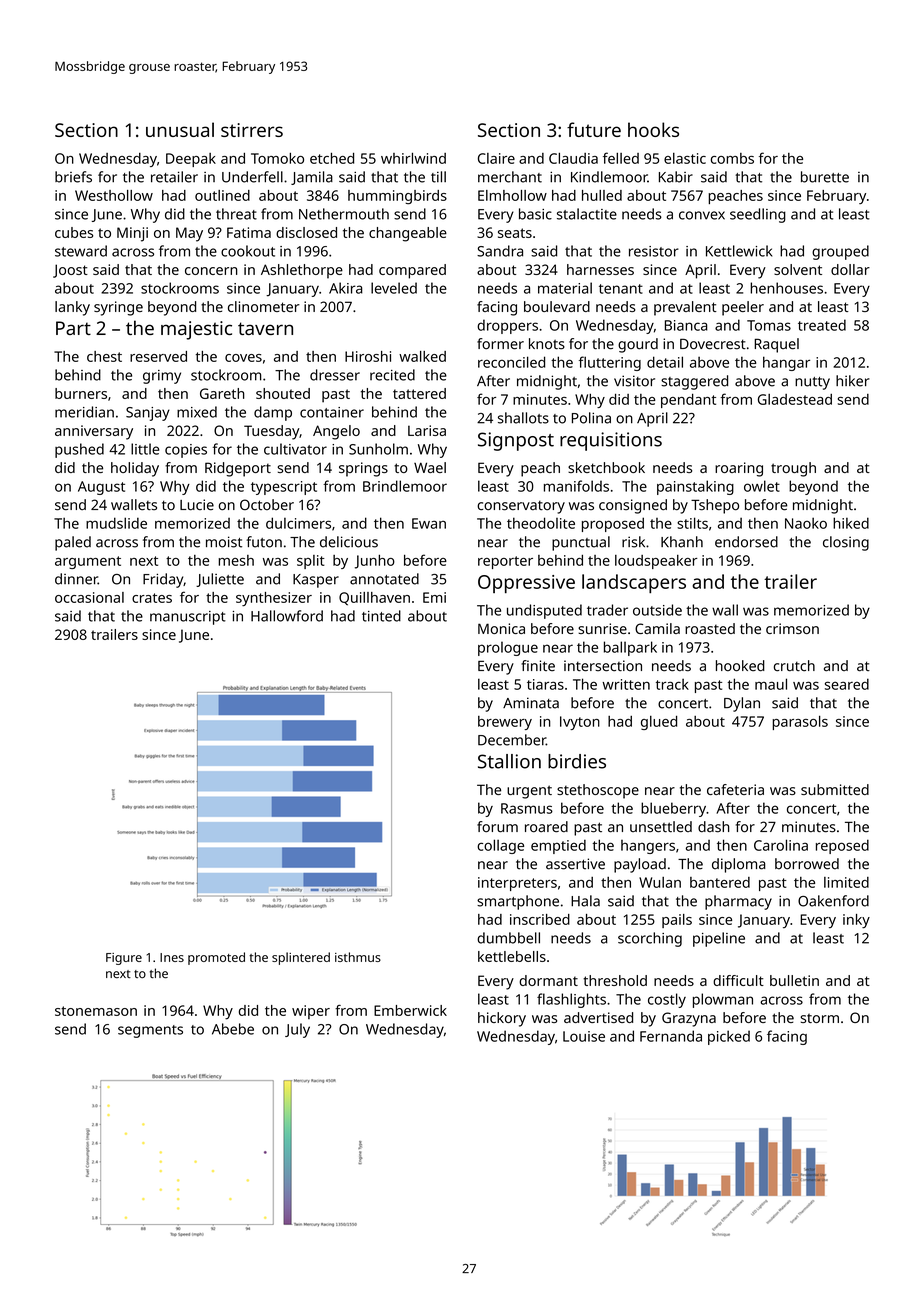  I want to click on Sandra, so click(500, 251).
